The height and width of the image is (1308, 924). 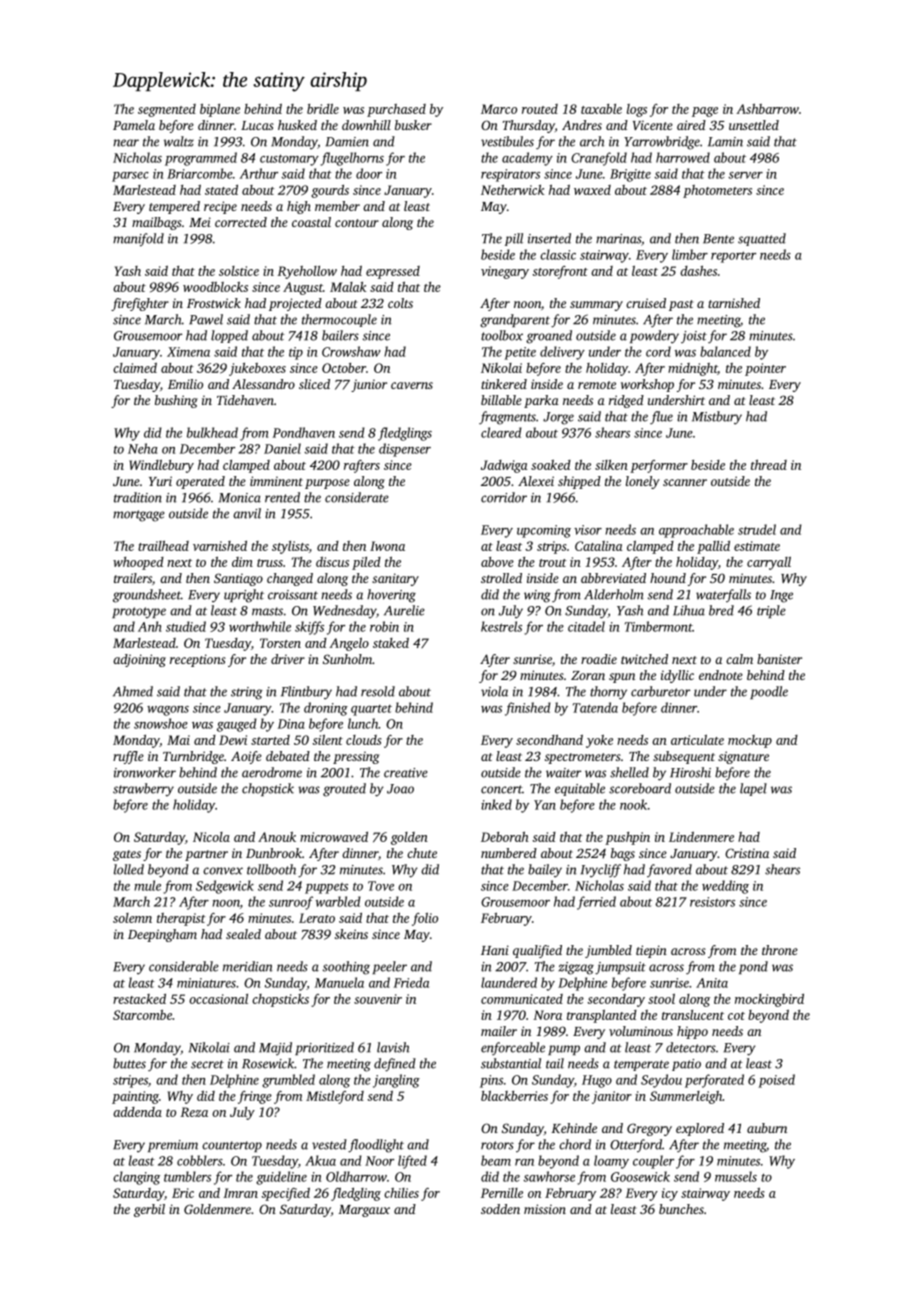 I want to click on operated, so click(x=200, y=482).
